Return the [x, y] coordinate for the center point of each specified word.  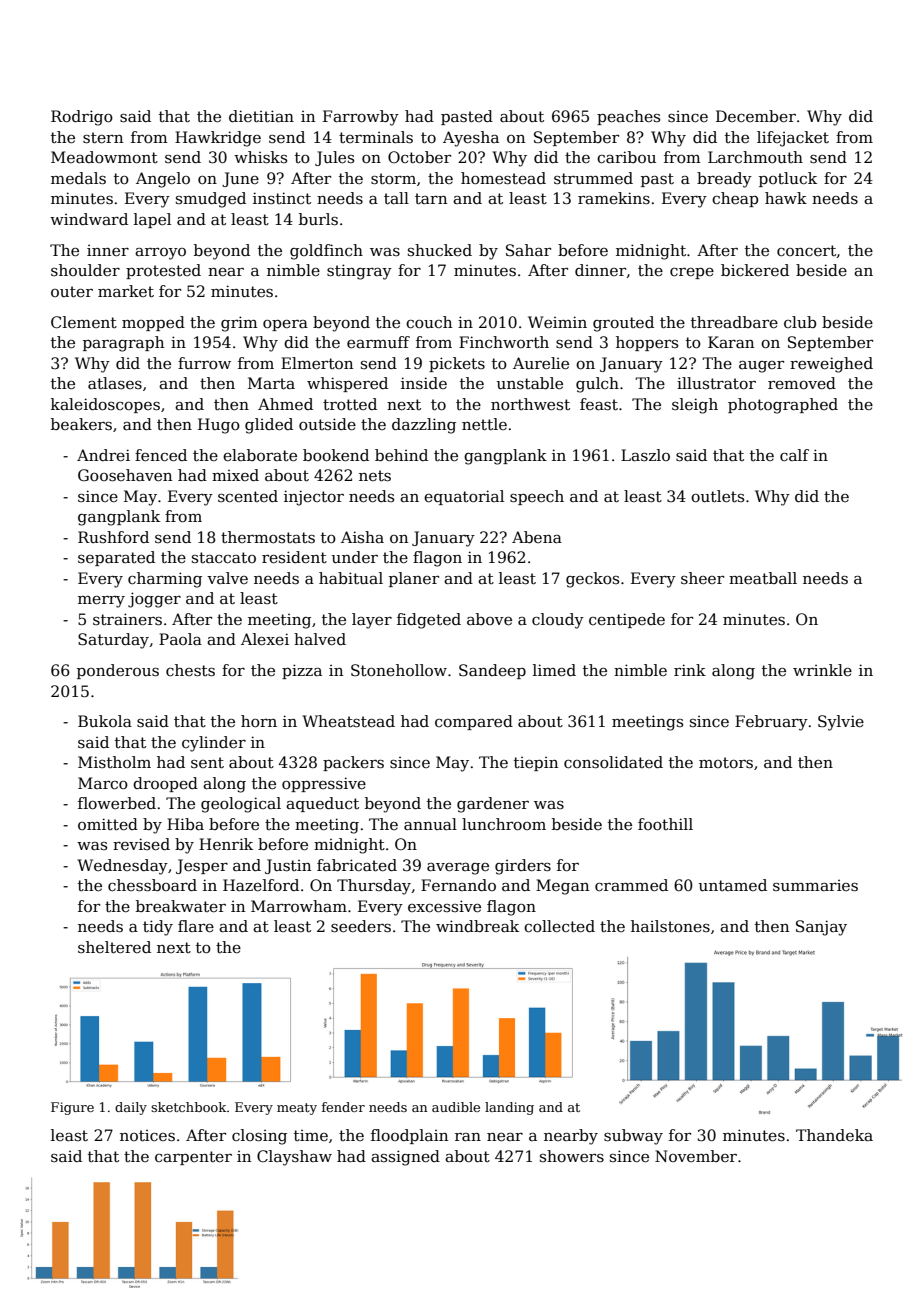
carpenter [193, 1158]
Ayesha [471, 139]
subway [633, 1137]
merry [101, 602]
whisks [260, 157]
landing [509, 1108]
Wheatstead [348, 721]
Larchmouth [755, 157]
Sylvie [841, 723]
